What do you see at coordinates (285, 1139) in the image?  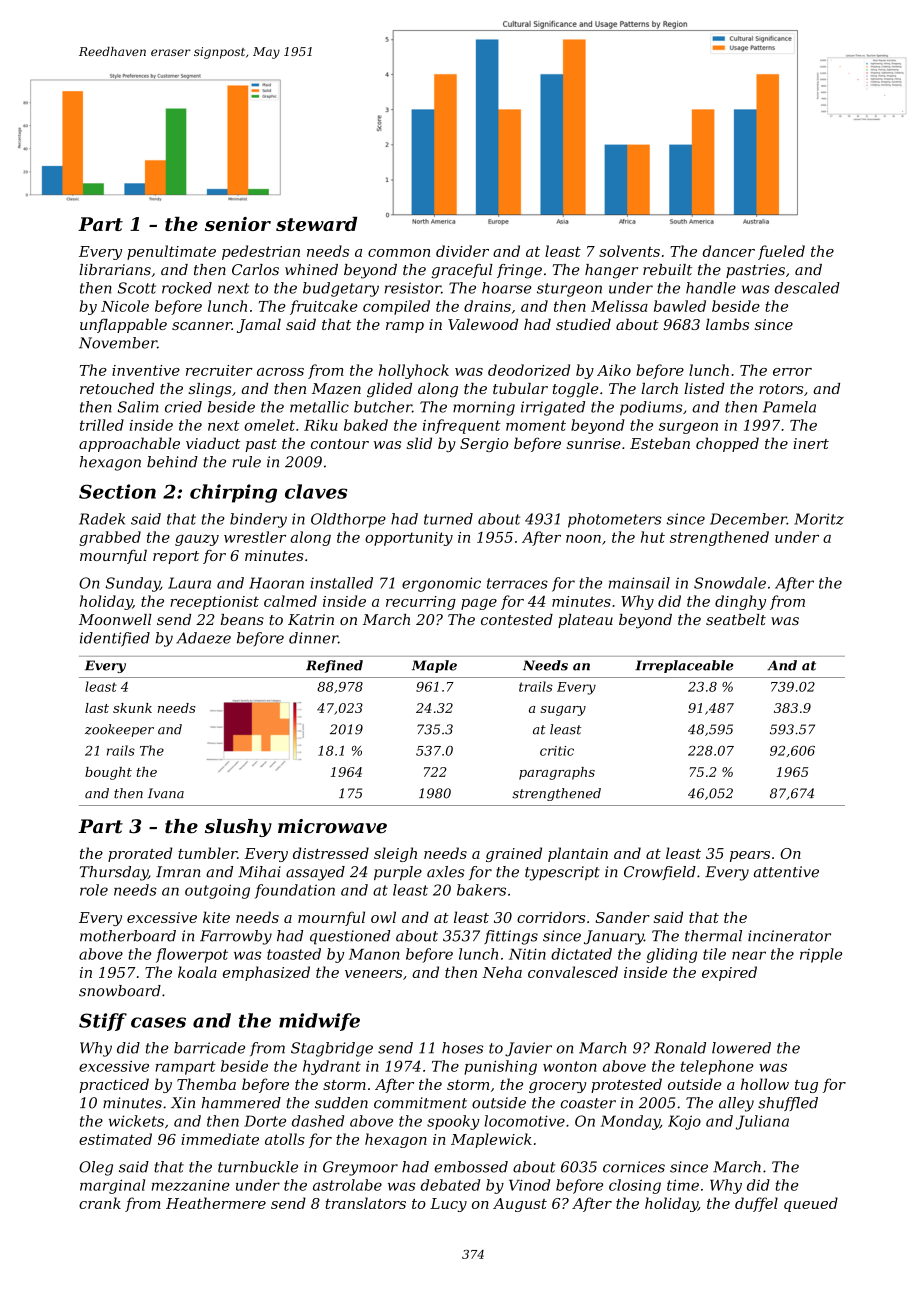 I see `atolls` at bounding box center [285, 1139].
